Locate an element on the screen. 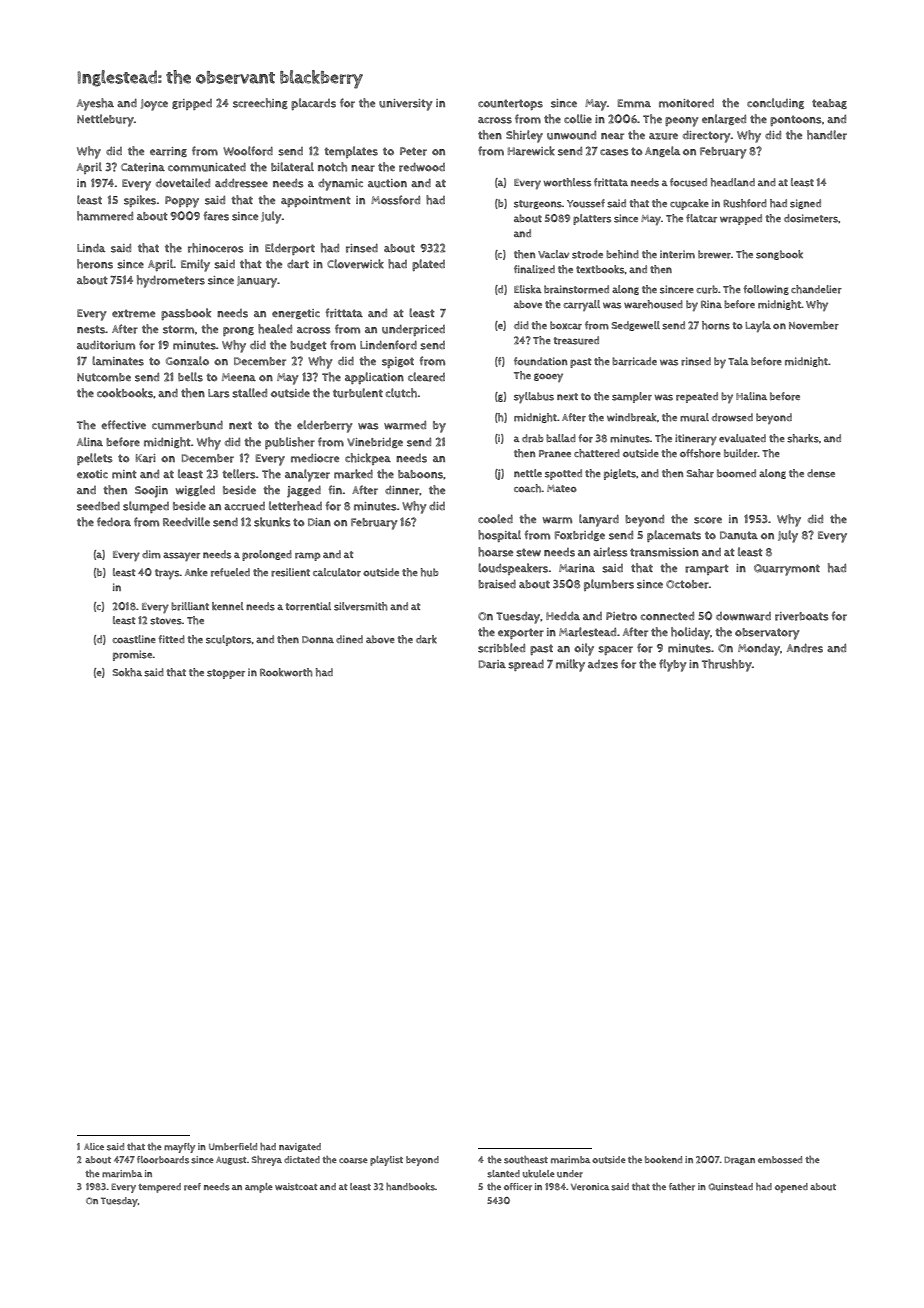 This screenshot has height=1308, width=924. signed is located at coordinates (805, 204).
